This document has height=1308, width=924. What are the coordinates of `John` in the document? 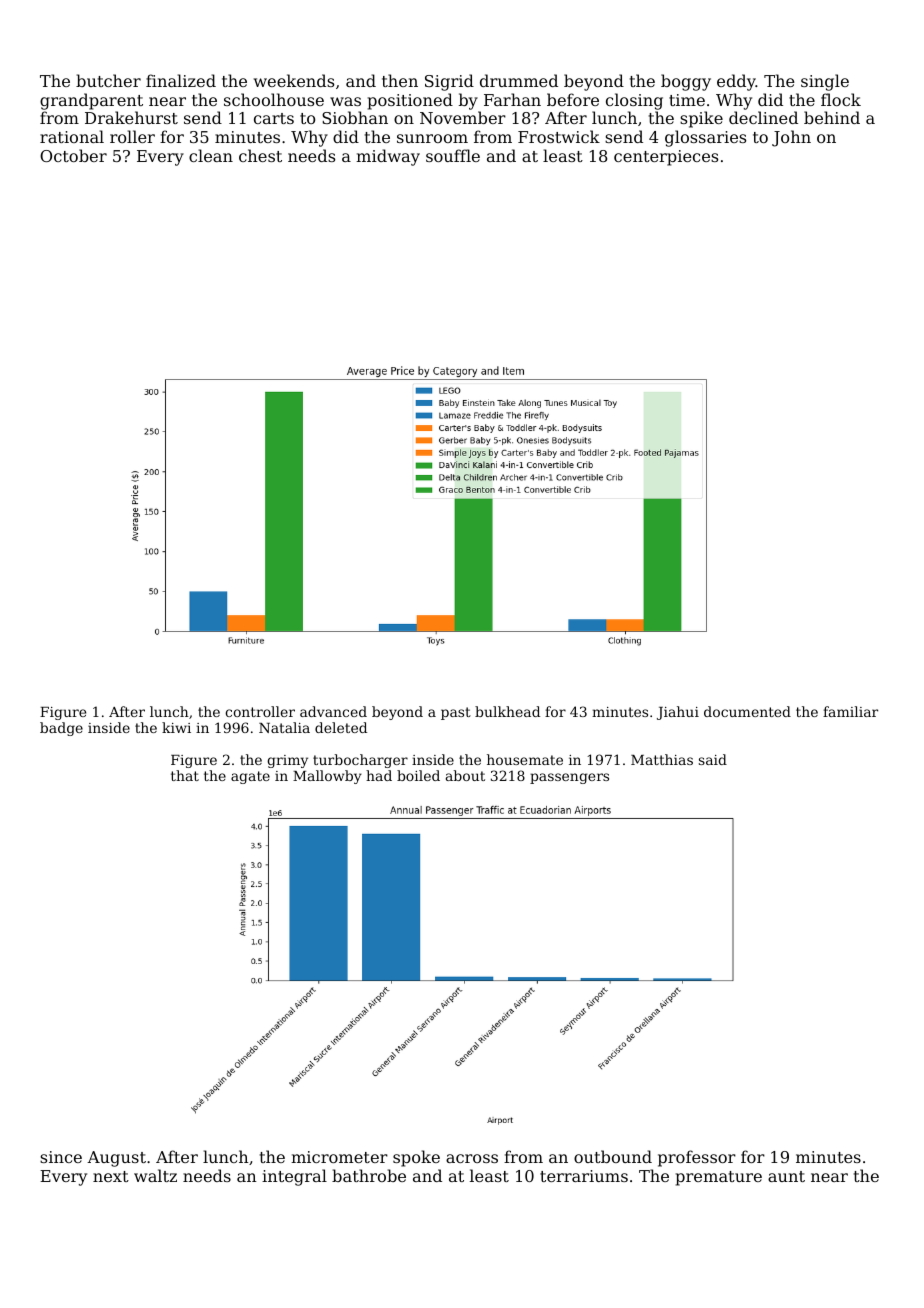 It's located at (791, 138).
